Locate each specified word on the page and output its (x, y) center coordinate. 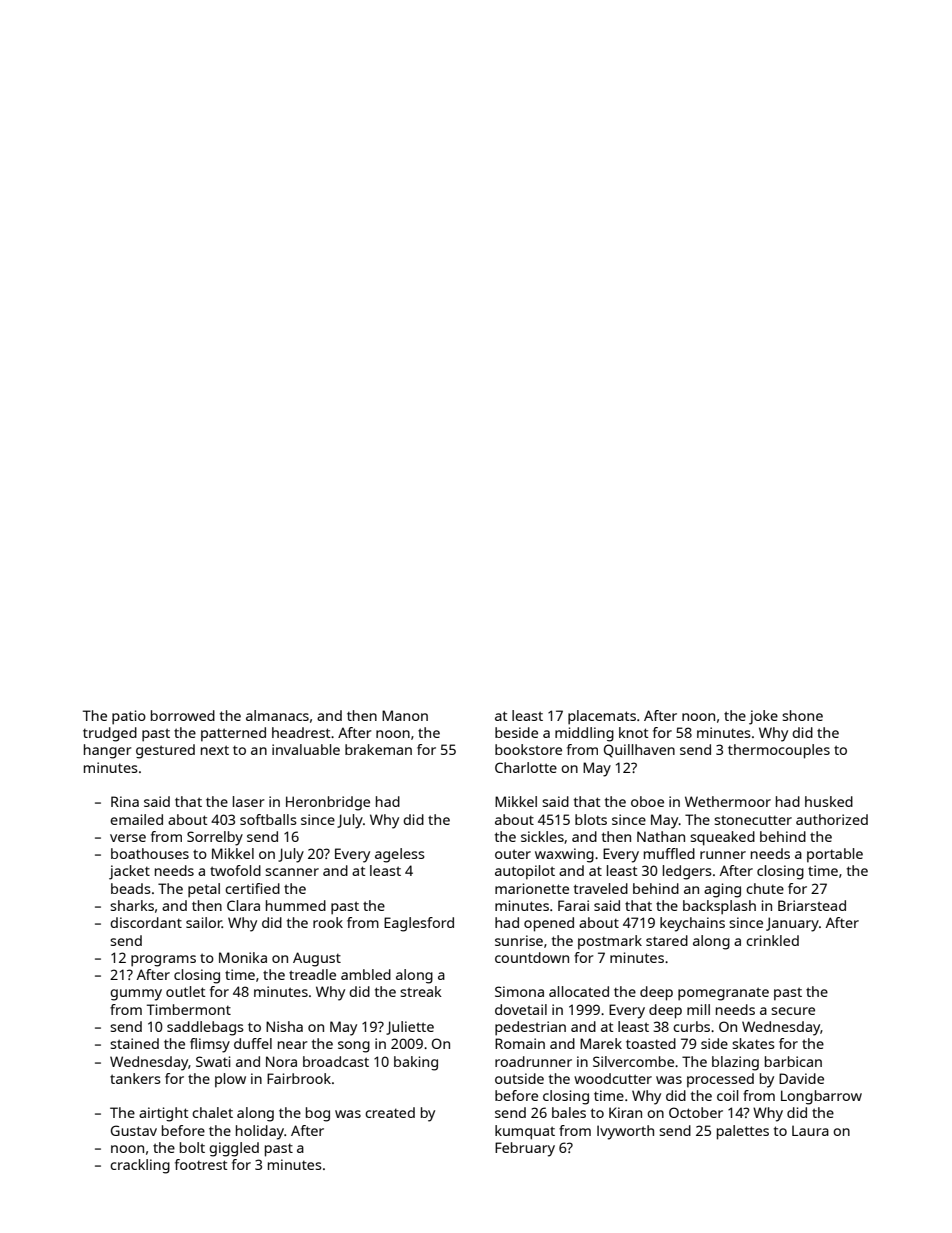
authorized (832, 819)
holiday (260, 1132)
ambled (366, 974)
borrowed (183, 715)
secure (793, 1011)
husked (829, 801)
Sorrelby (215, 838)
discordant (146, 922)
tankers (135, 1078)
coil (728, 1095)
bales (569, 1112)
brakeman (378, 749)
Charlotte (526, 767)
